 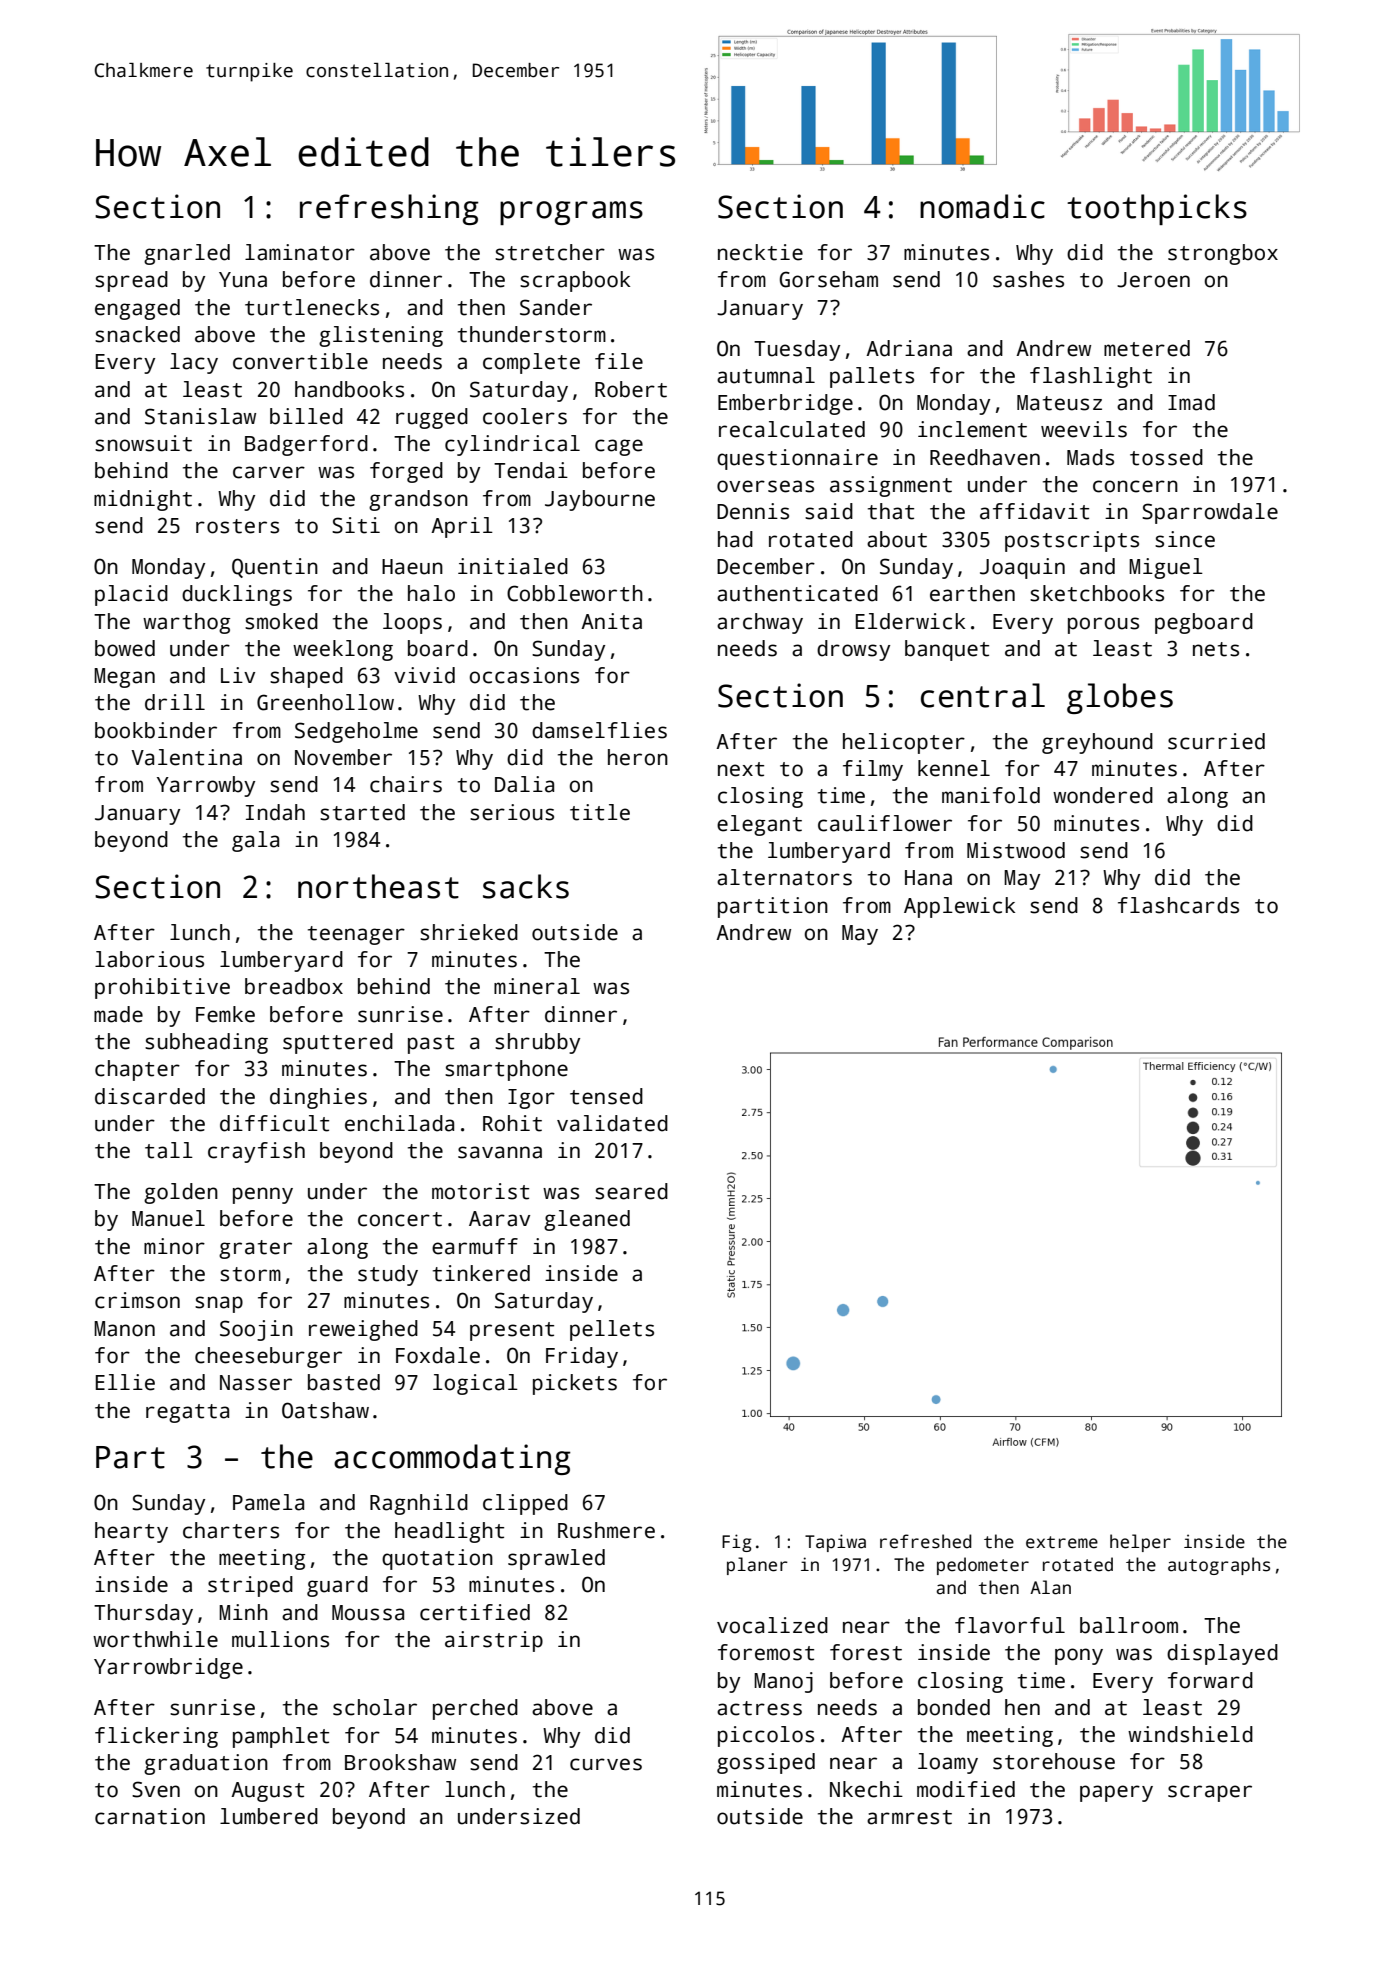 What do you see at coordinates (1219, 1566) in the screenshot?
I see `autographs` at bounding box center [1219, 1566].
